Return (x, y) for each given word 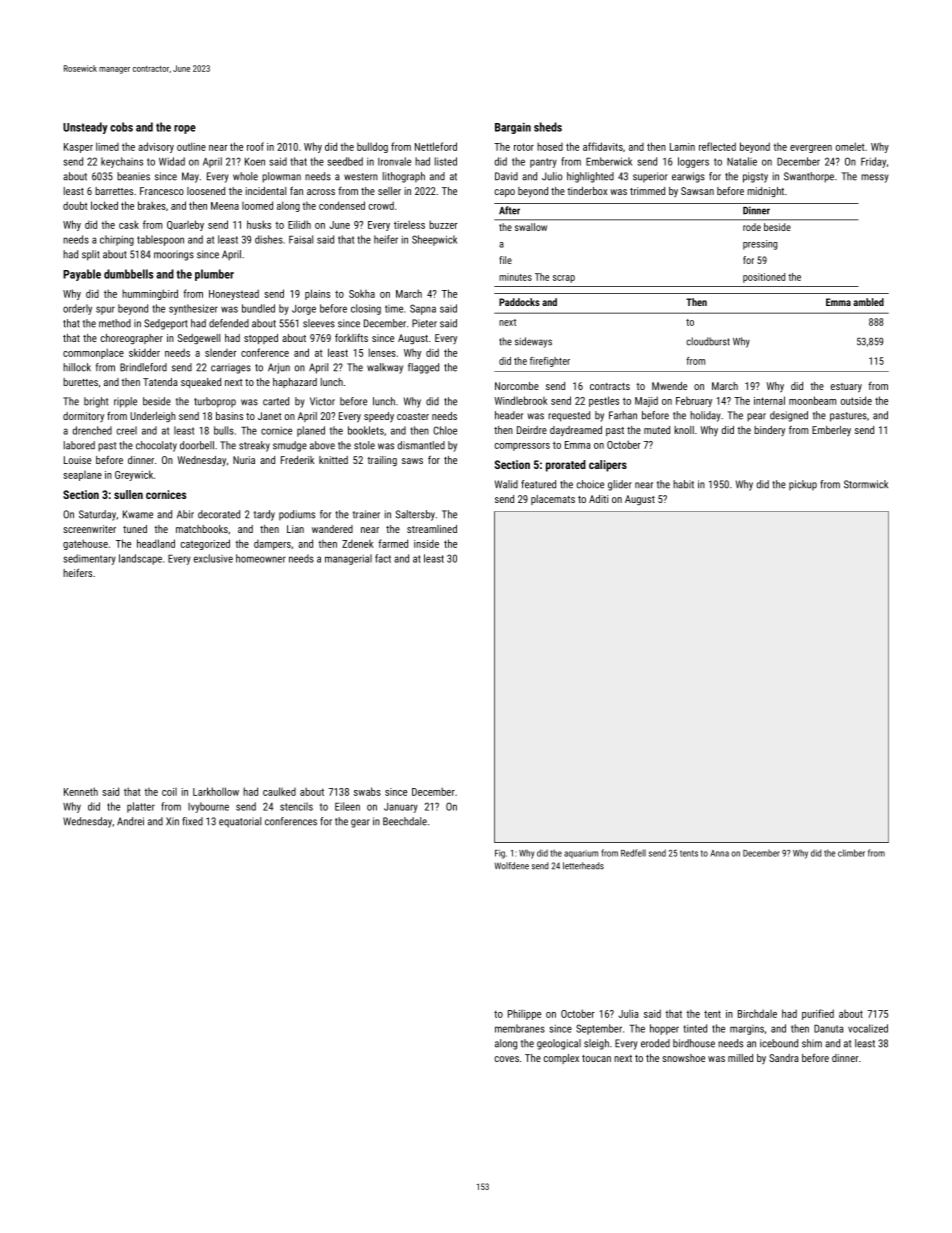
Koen (255, 162)
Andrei (130, 821)
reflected (717, 146)
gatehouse (85, 544)
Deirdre (532, 430)
